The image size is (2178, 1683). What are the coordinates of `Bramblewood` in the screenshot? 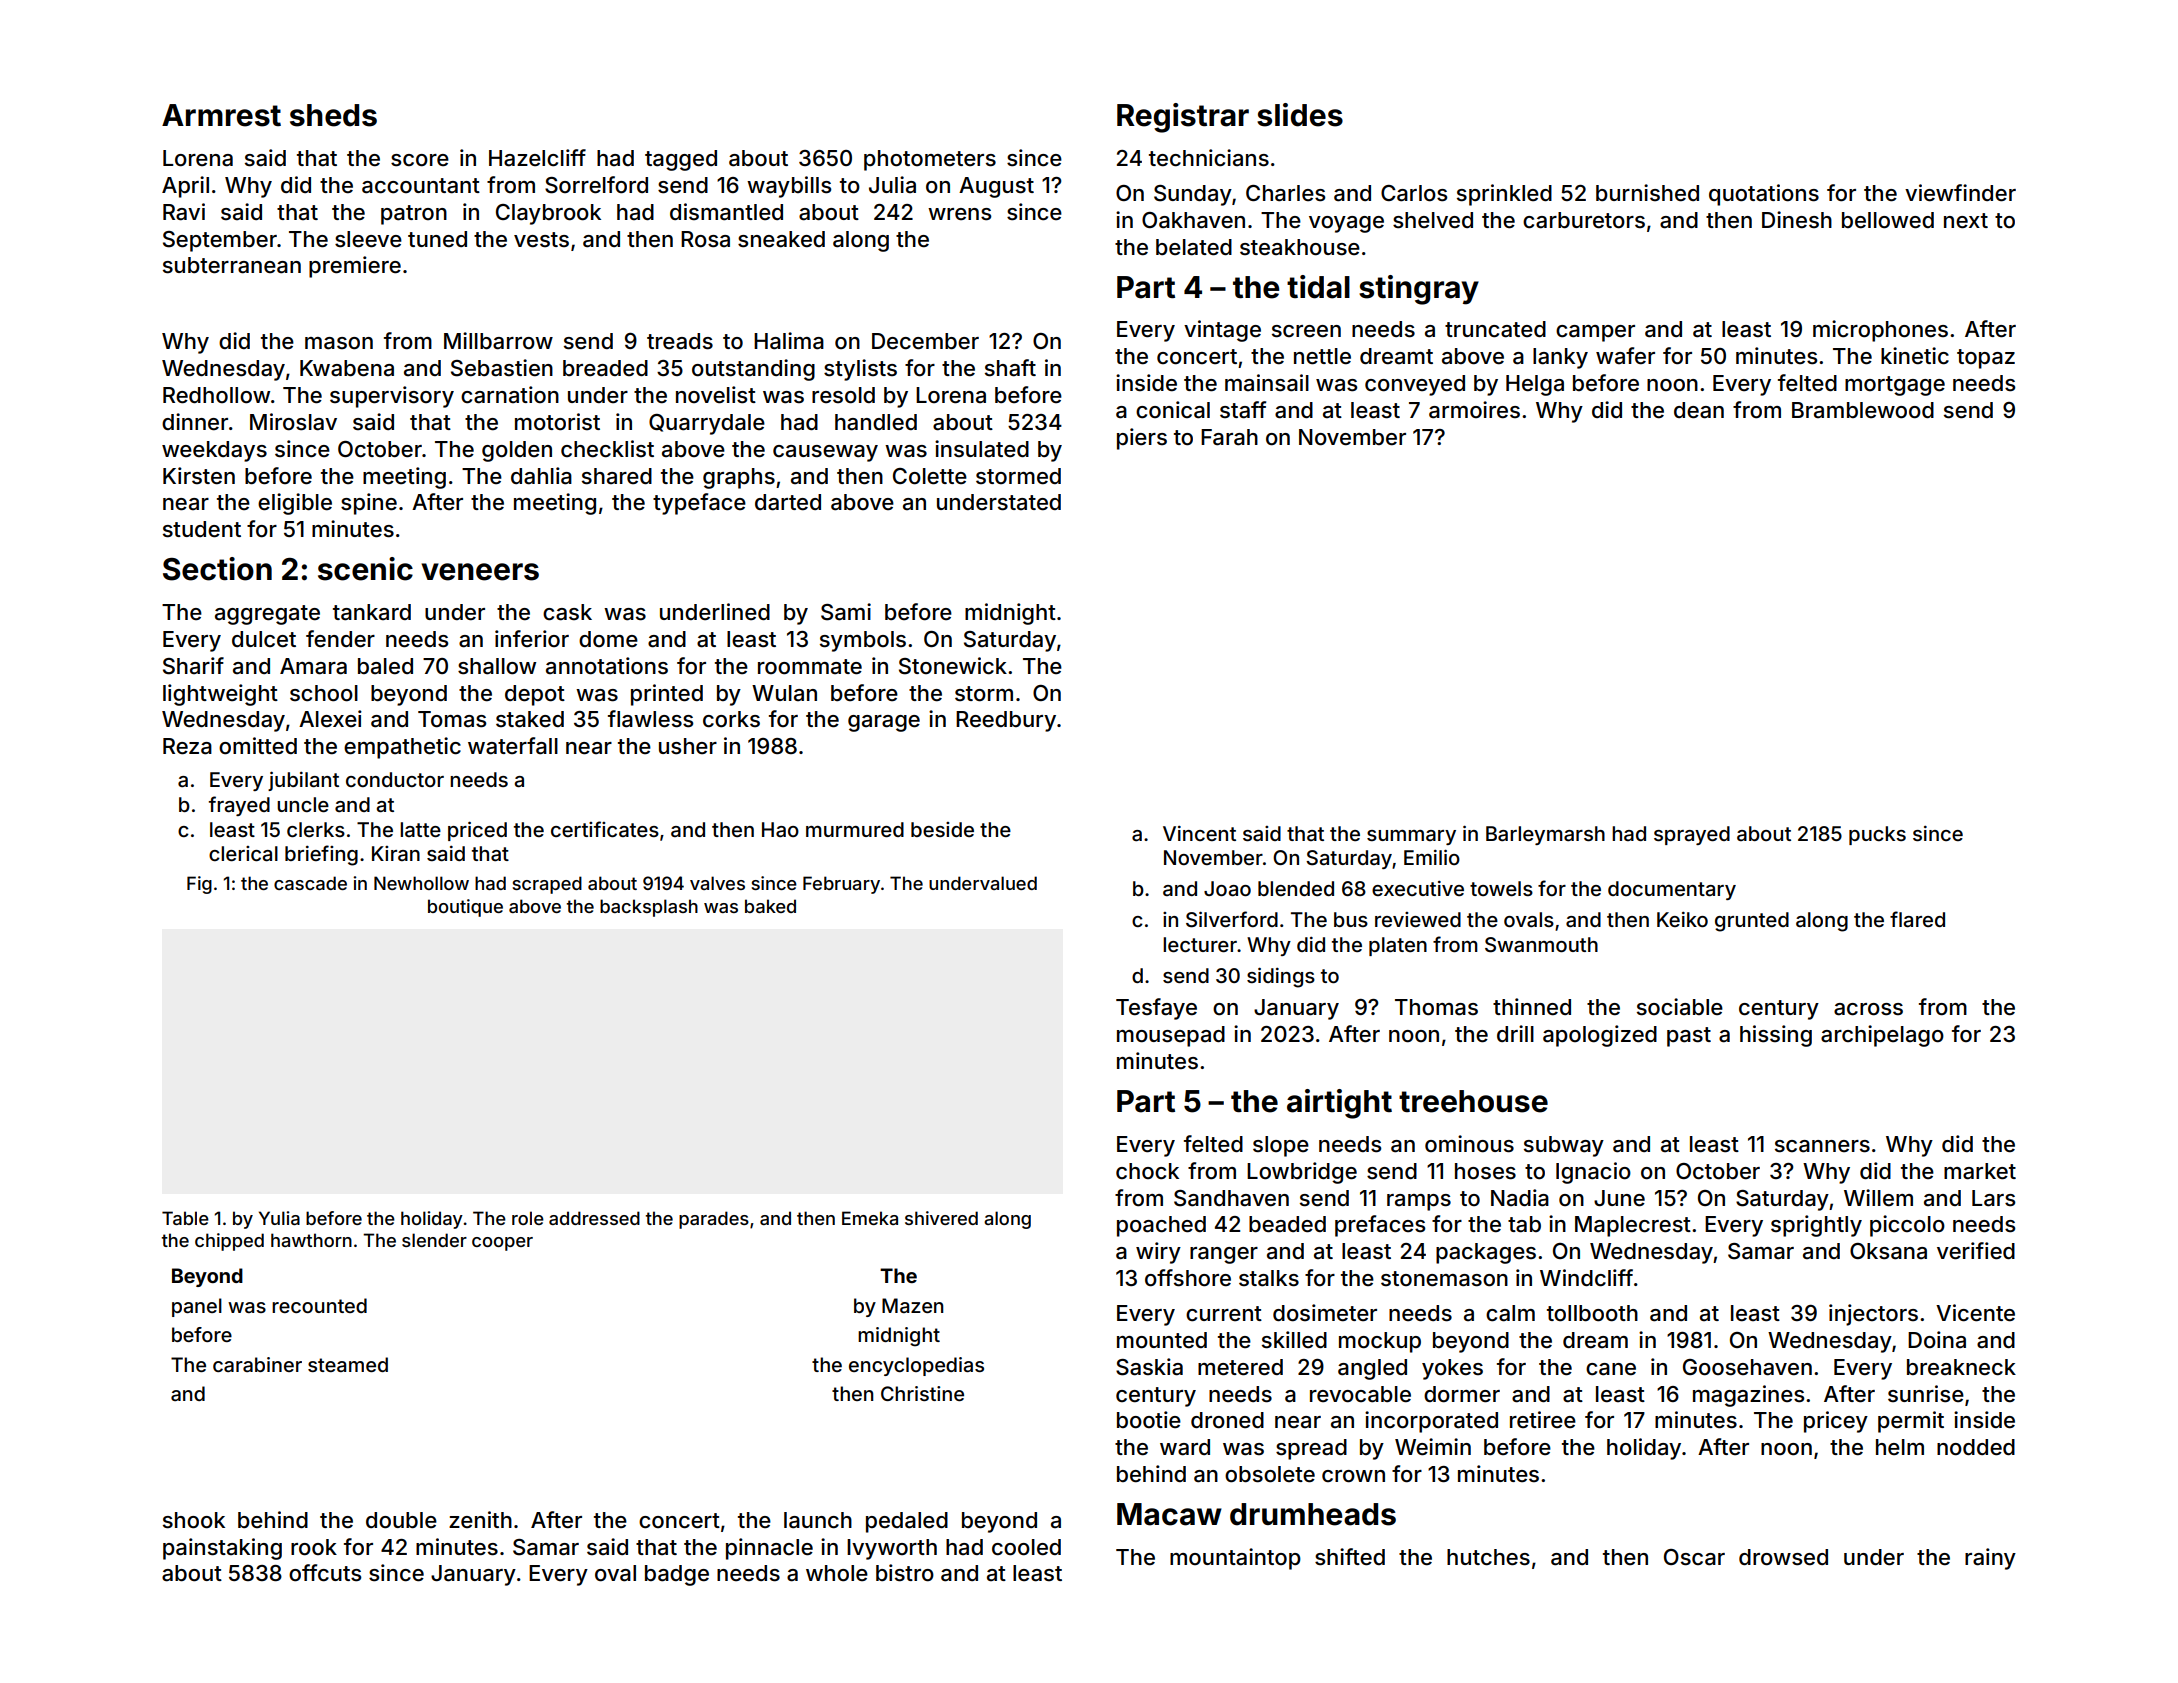 It's located at (1863, 410).
